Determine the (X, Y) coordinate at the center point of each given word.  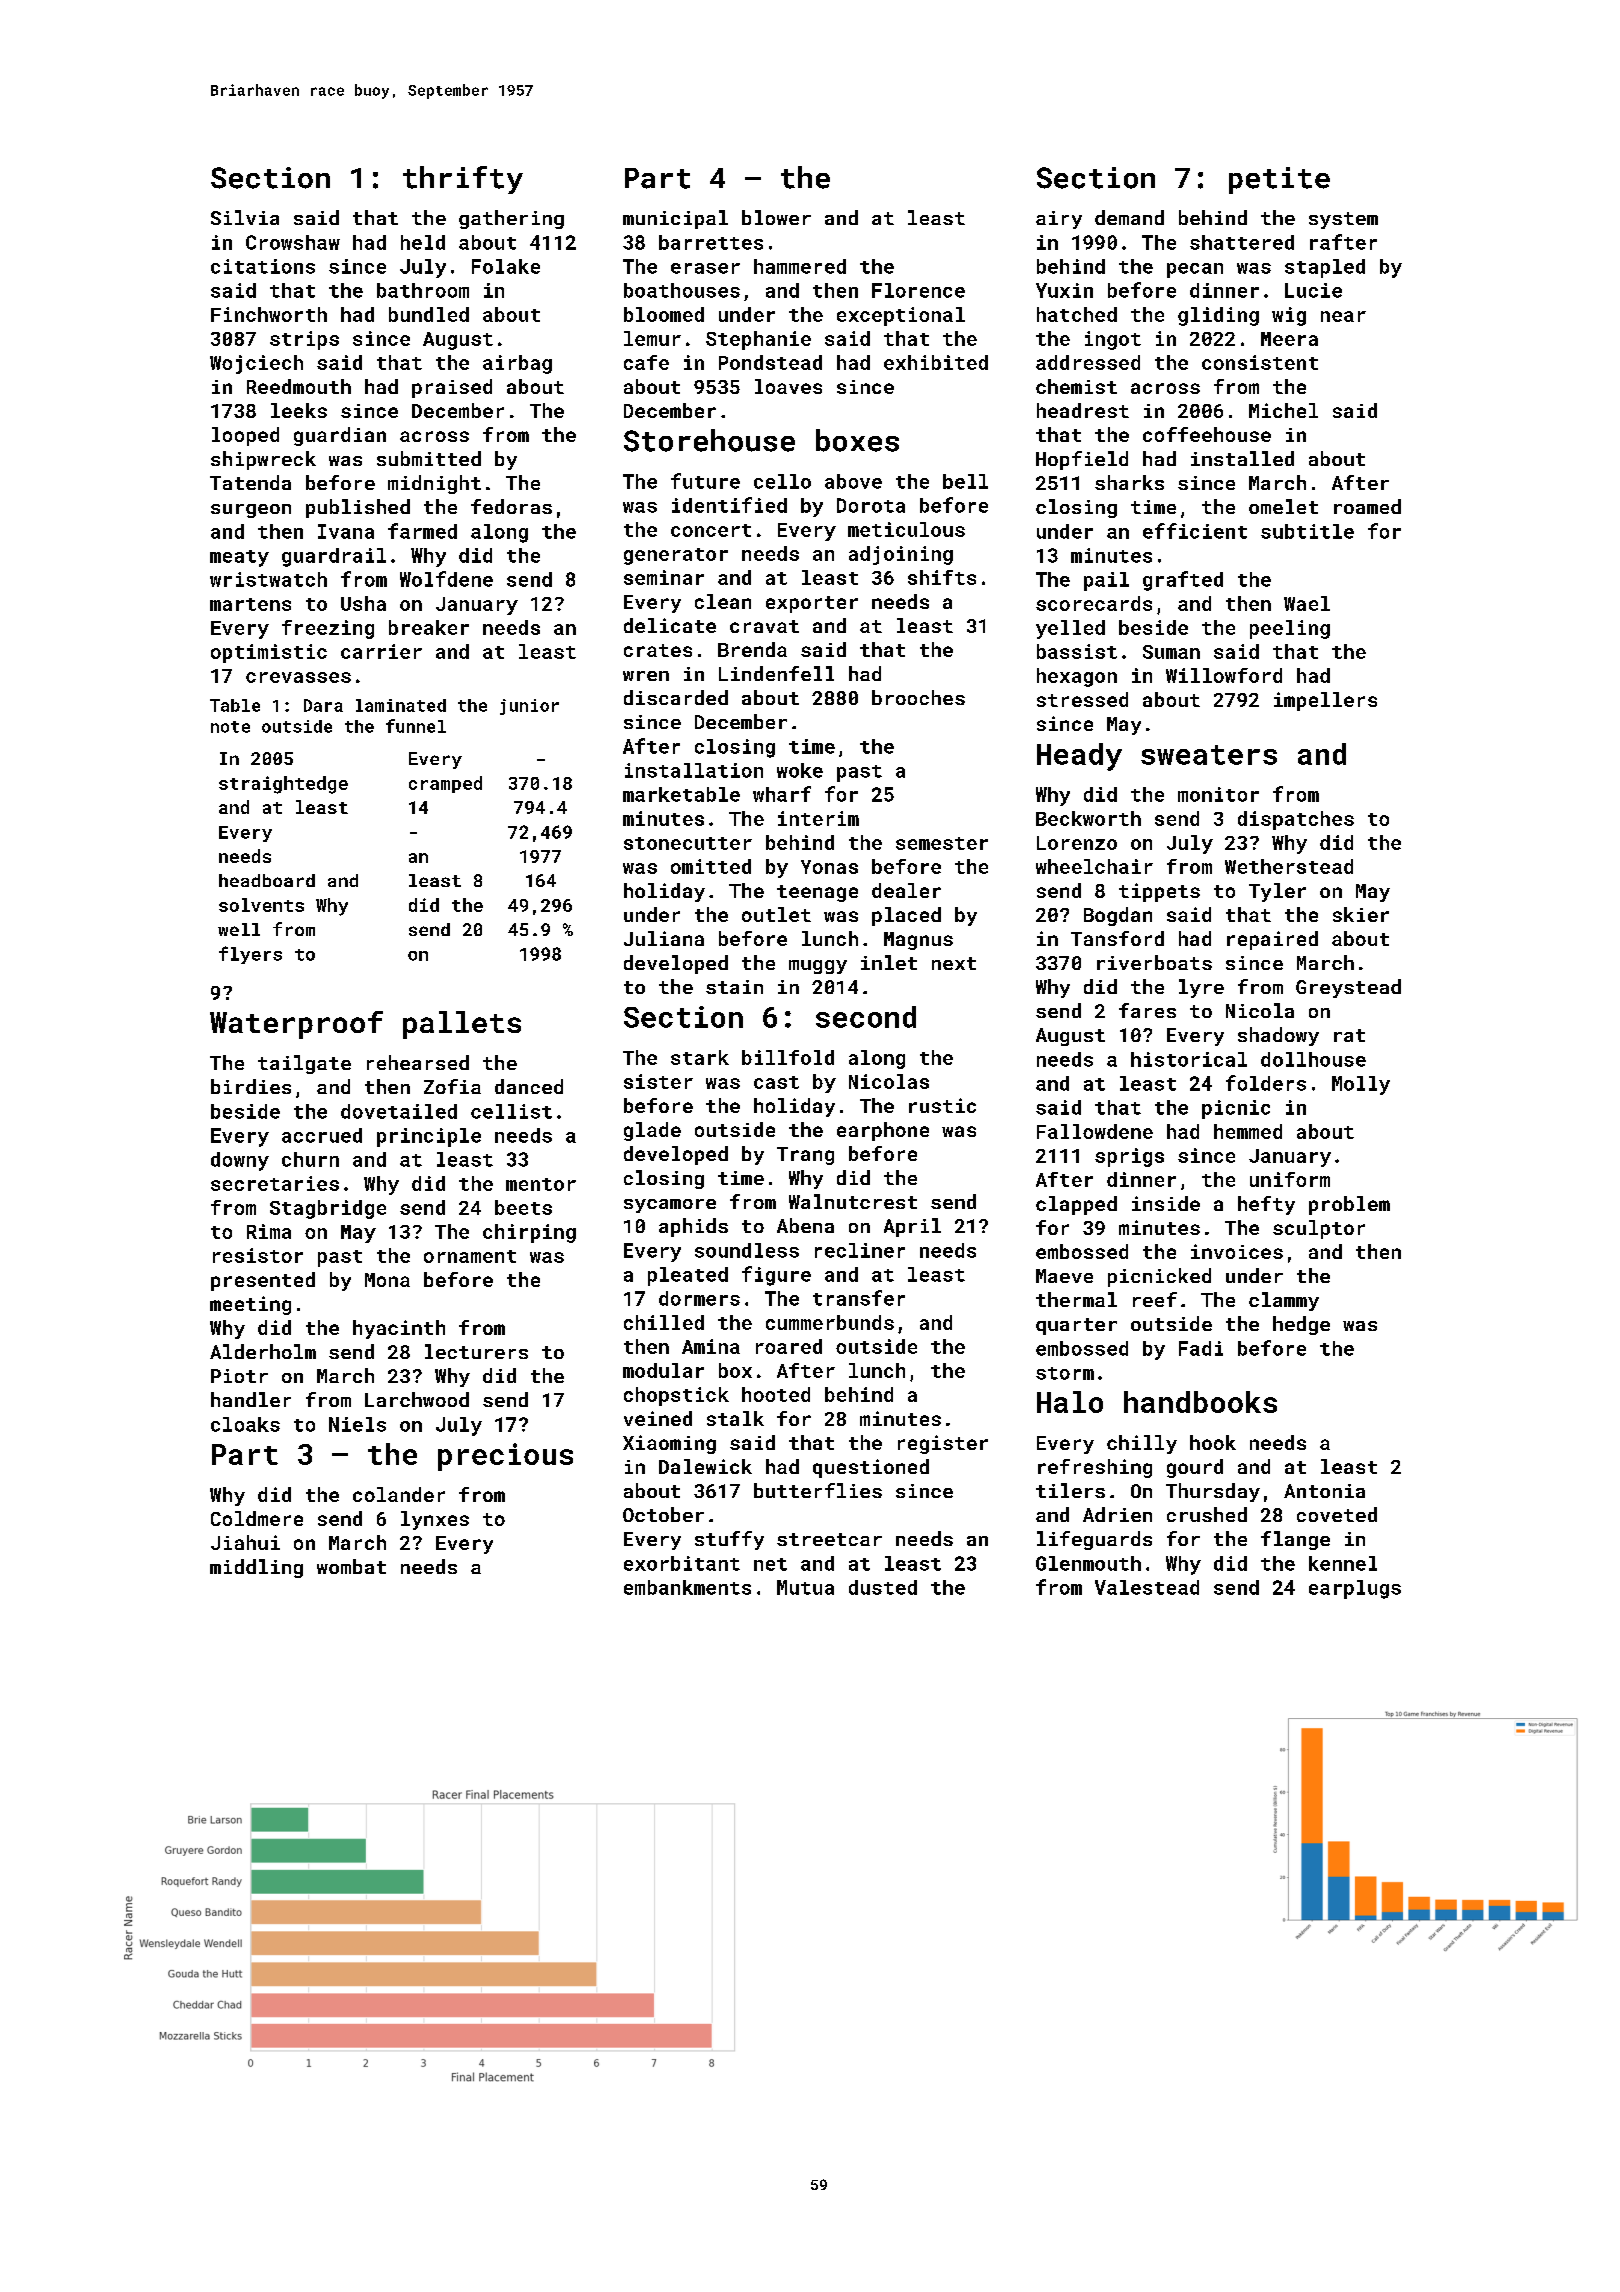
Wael (1307, 603)
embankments (687, 1587)
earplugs (1355, 1589)
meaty (239, 558)
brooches (918, 697)
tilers (1070, 1490)
